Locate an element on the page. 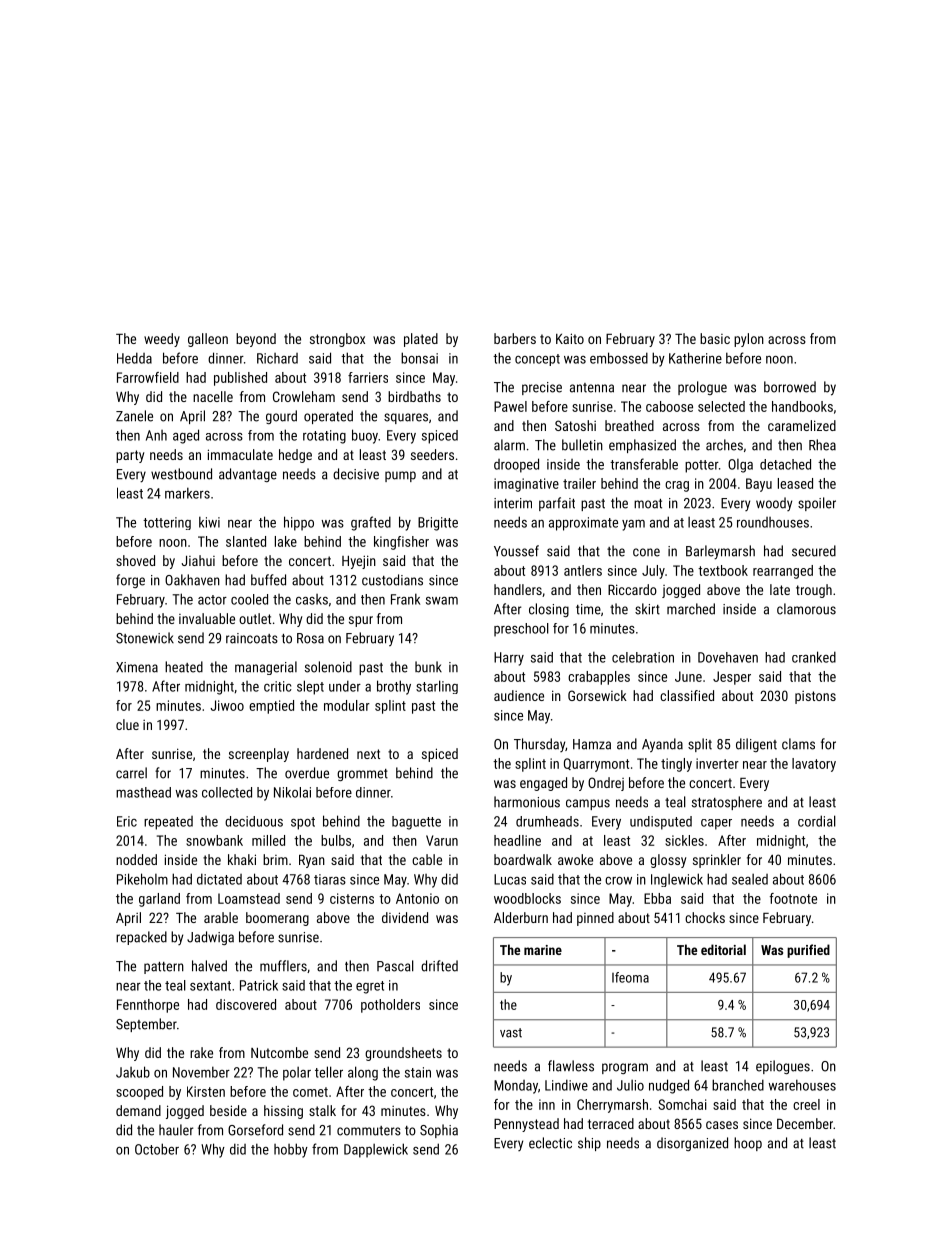 The width and height of the page is (952, 1233). weedy is located at coordinates (162, 340).
